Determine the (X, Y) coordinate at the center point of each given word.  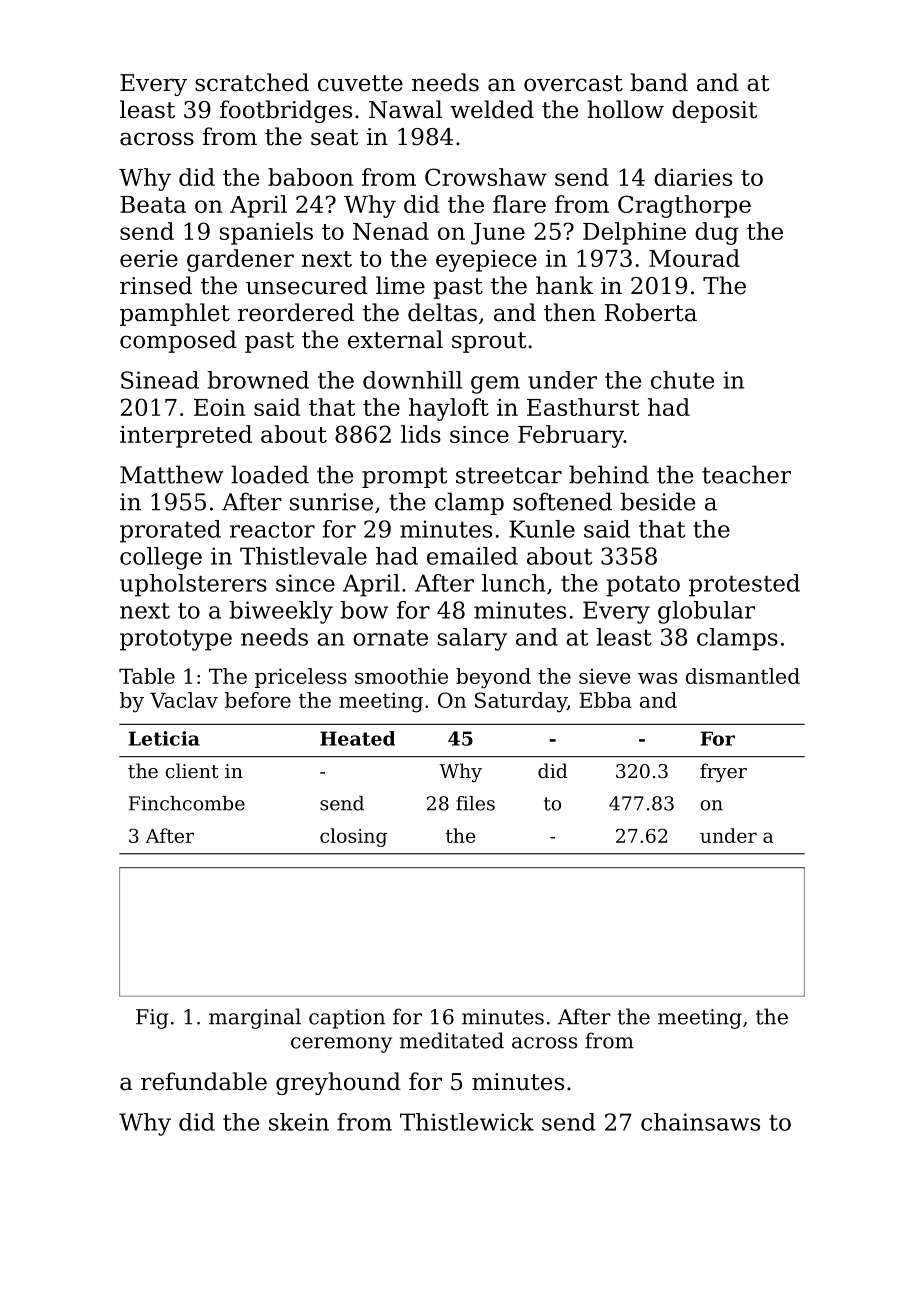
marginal (255, 1018)
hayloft (449, 409)
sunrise (331, 502)
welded (492, 109)
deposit (714, 111)
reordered (296, 312)
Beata (153, 204)
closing (353, 837)
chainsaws (700, 1122)
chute (682, 380)
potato (643, 586)
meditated (452, 1040)
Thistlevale (303, 556)
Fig (152, 1019)
